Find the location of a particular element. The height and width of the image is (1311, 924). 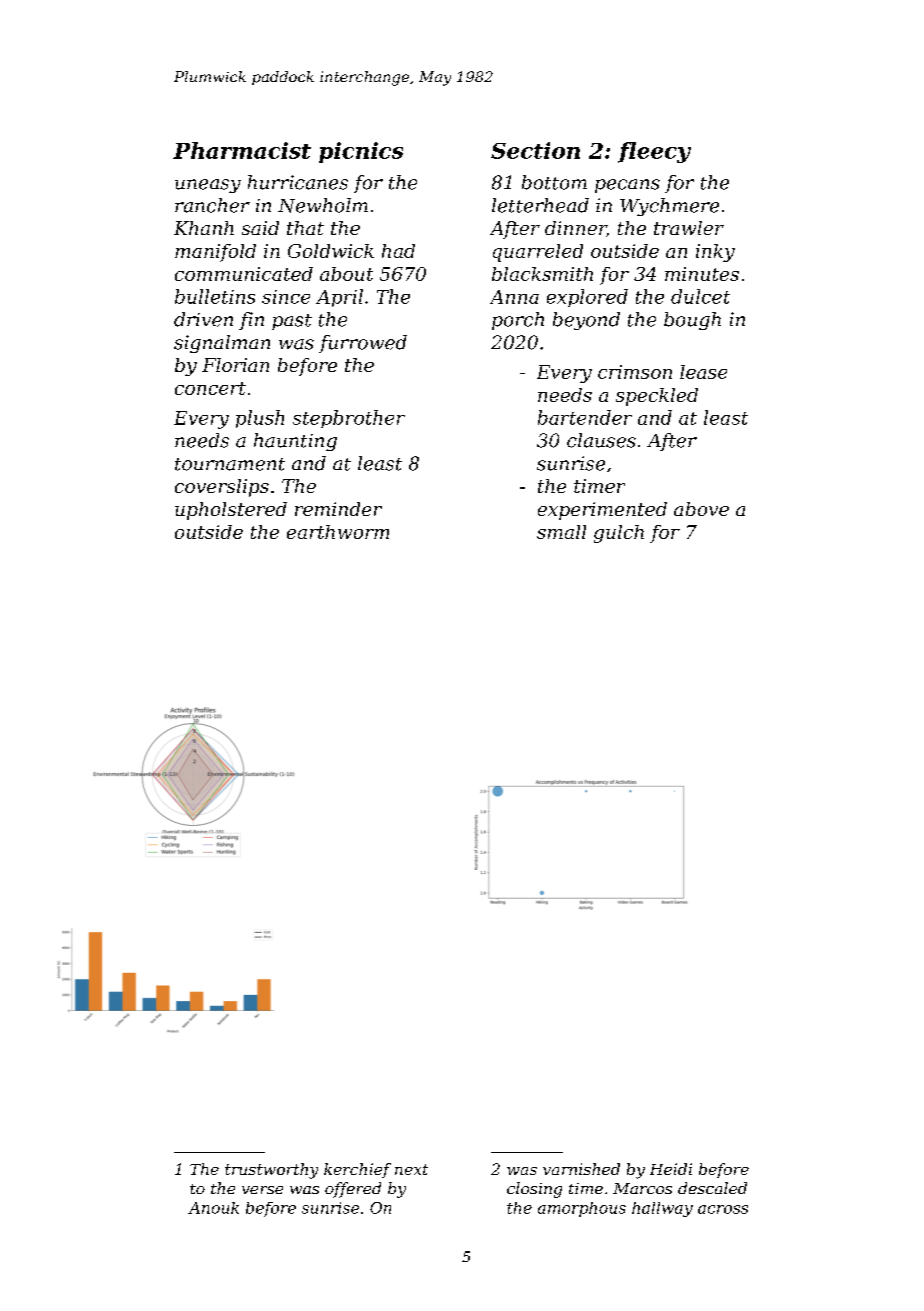

gulch is located at coordinates (619, 534).
